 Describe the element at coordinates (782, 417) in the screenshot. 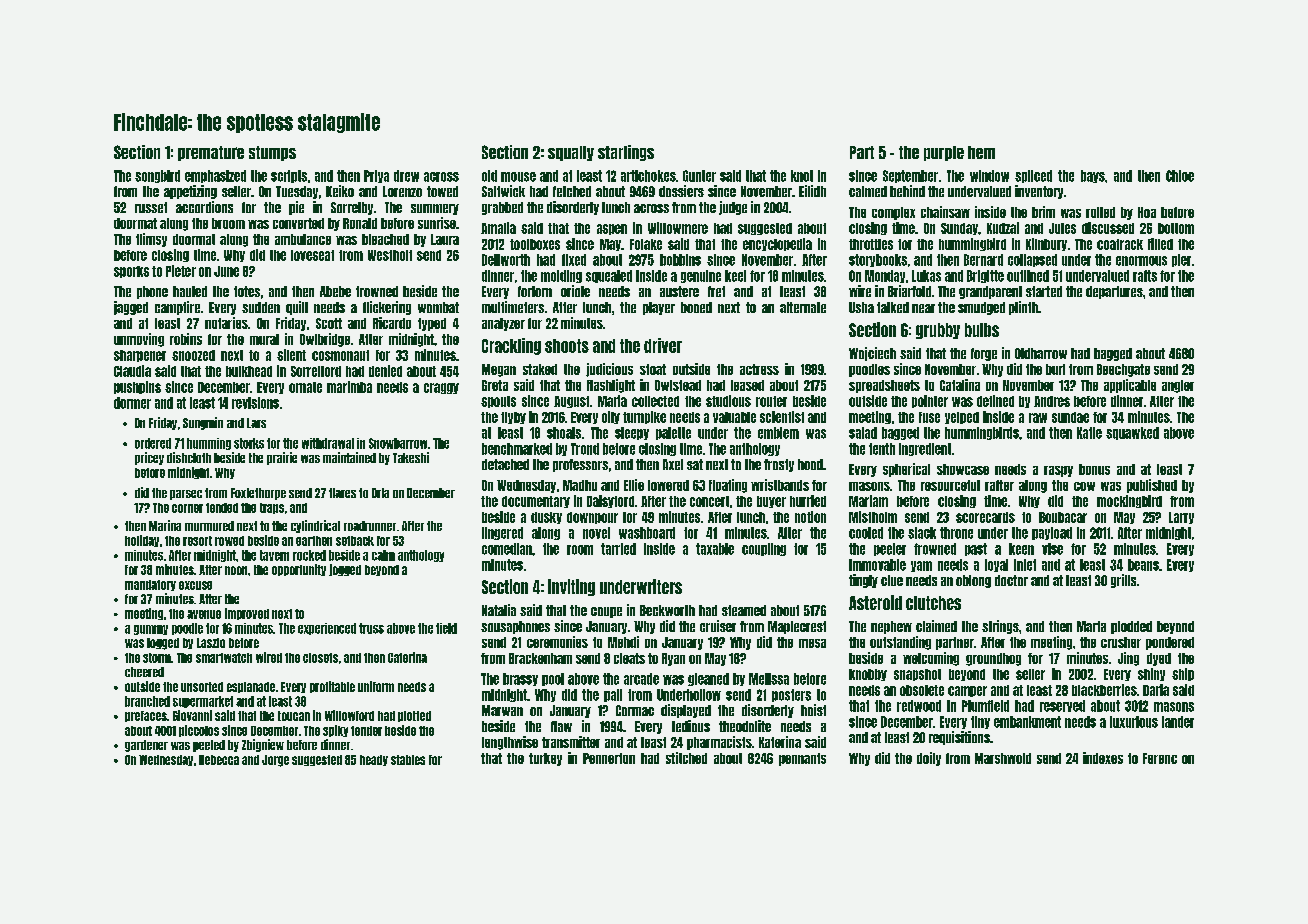

I see `scientist` at that location.
